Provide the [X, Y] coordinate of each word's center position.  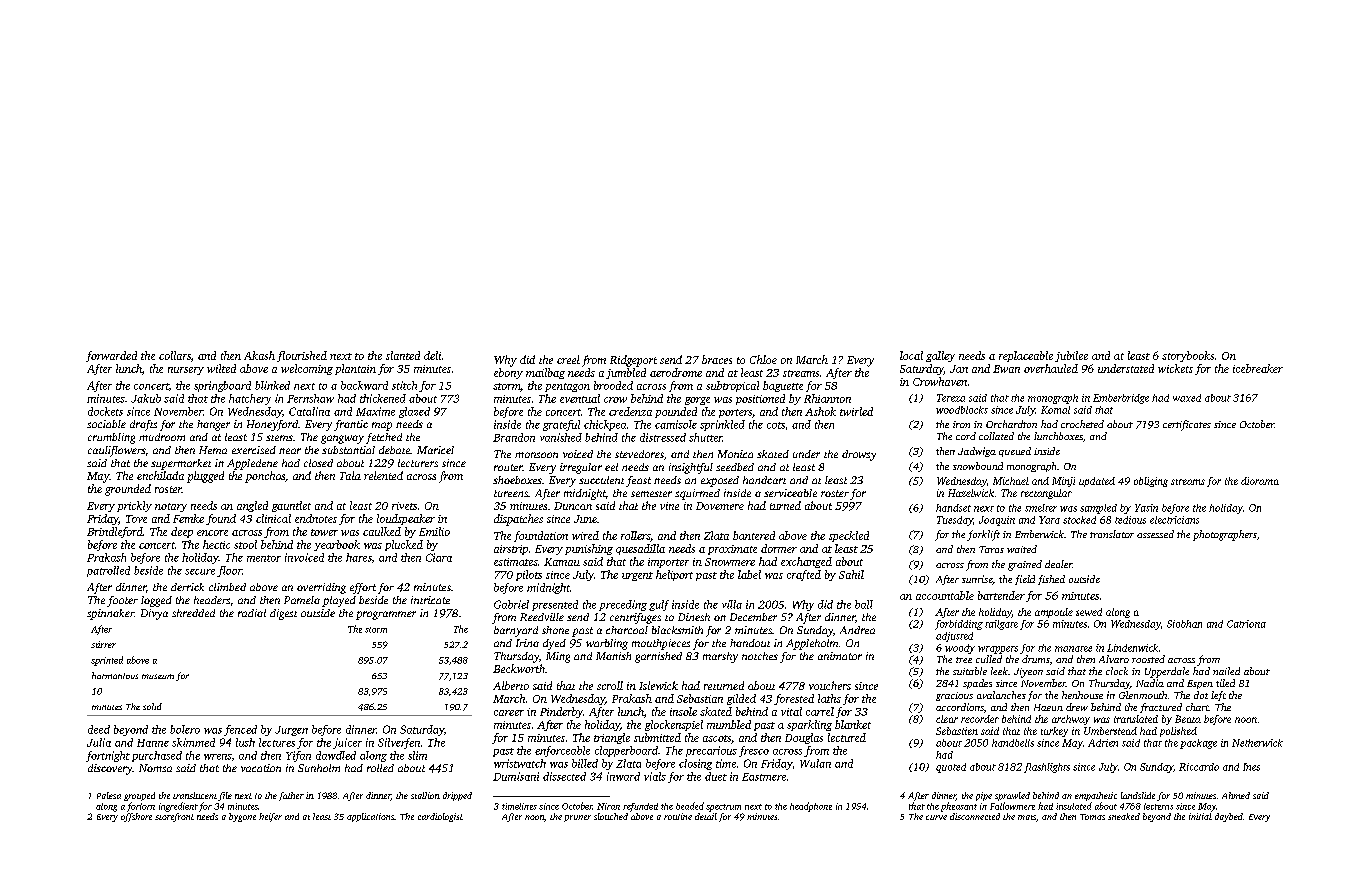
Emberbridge [1121, 399]
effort [363, 588]
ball [864, 604]
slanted [403, 355]
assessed [1155, 534]
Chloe [763, 359]
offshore [136, 817]
